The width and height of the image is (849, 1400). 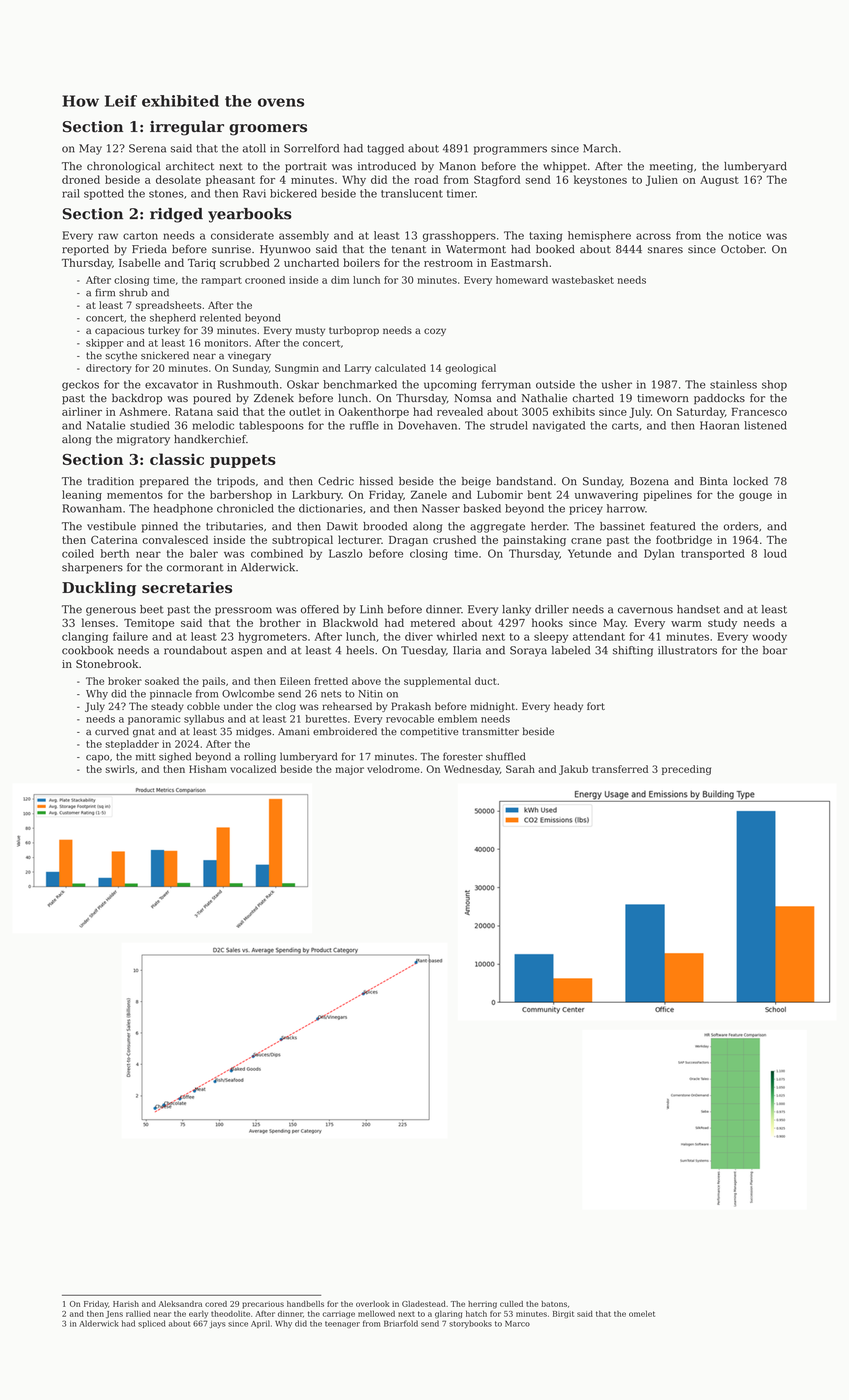 What do you see at coordinates (470, 1324) in the image?
I see `storybooks` at bounding box center [470, 1324].
